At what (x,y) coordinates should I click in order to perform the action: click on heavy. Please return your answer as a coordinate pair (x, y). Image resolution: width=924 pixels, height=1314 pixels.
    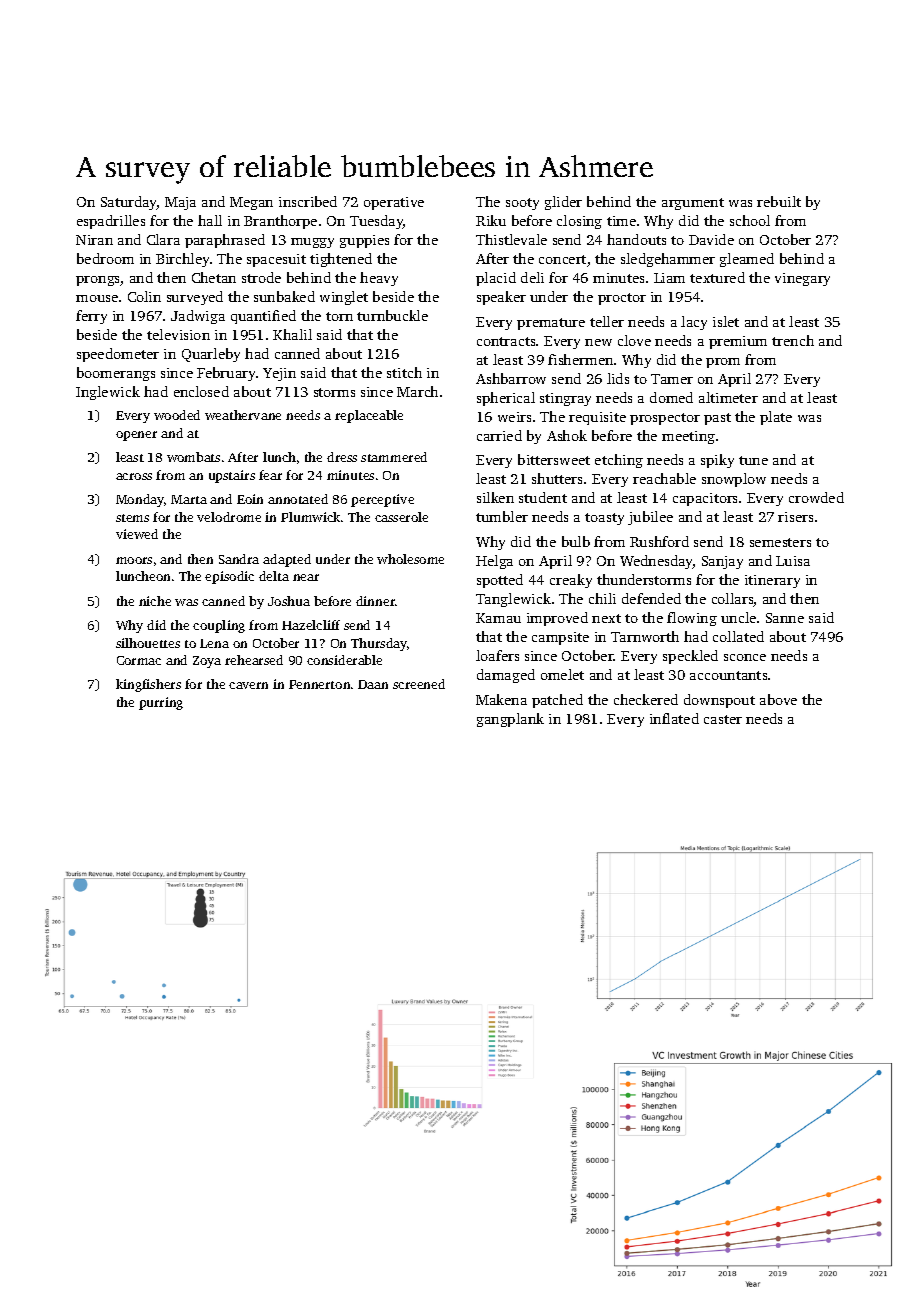
    Looking at the image, I should click on (379, 279).
